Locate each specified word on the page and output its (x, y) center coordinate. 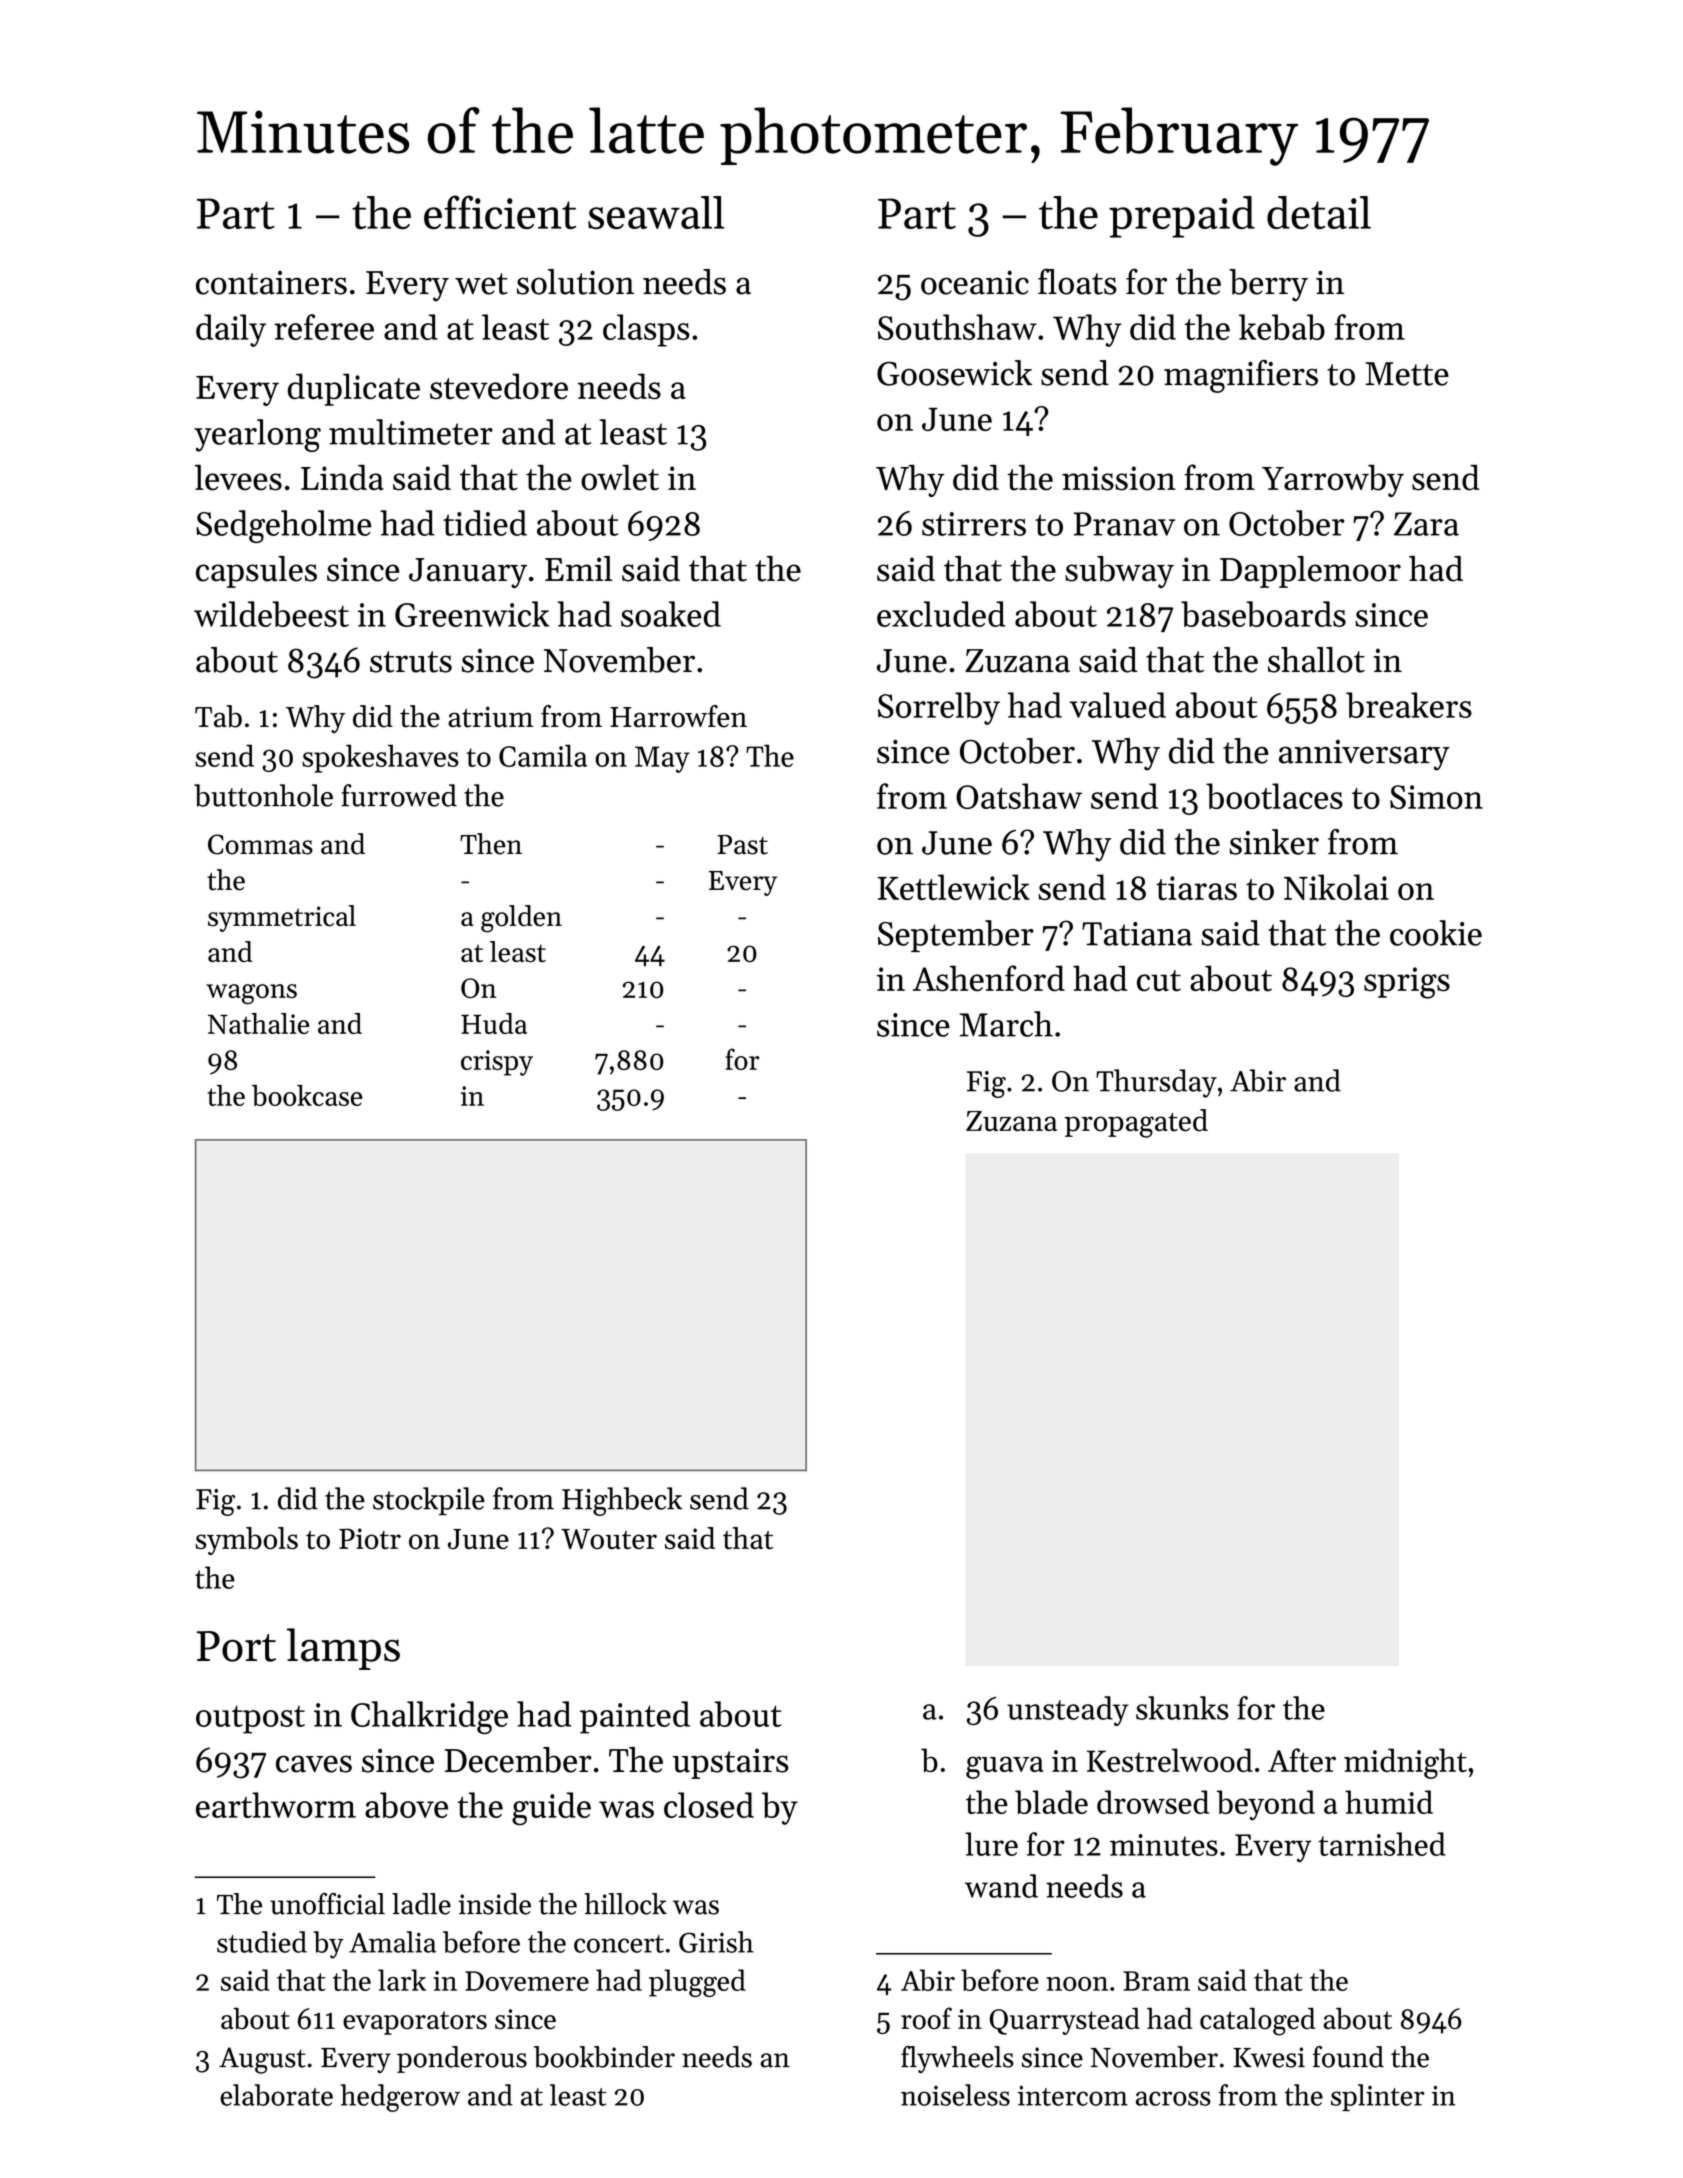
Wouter (609, 1539)
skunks (1182, 1708)
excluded (941, 614)
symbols (246, 1541)
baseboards (1263, 614)
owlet (620, 477)
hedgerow (400, 2098)
